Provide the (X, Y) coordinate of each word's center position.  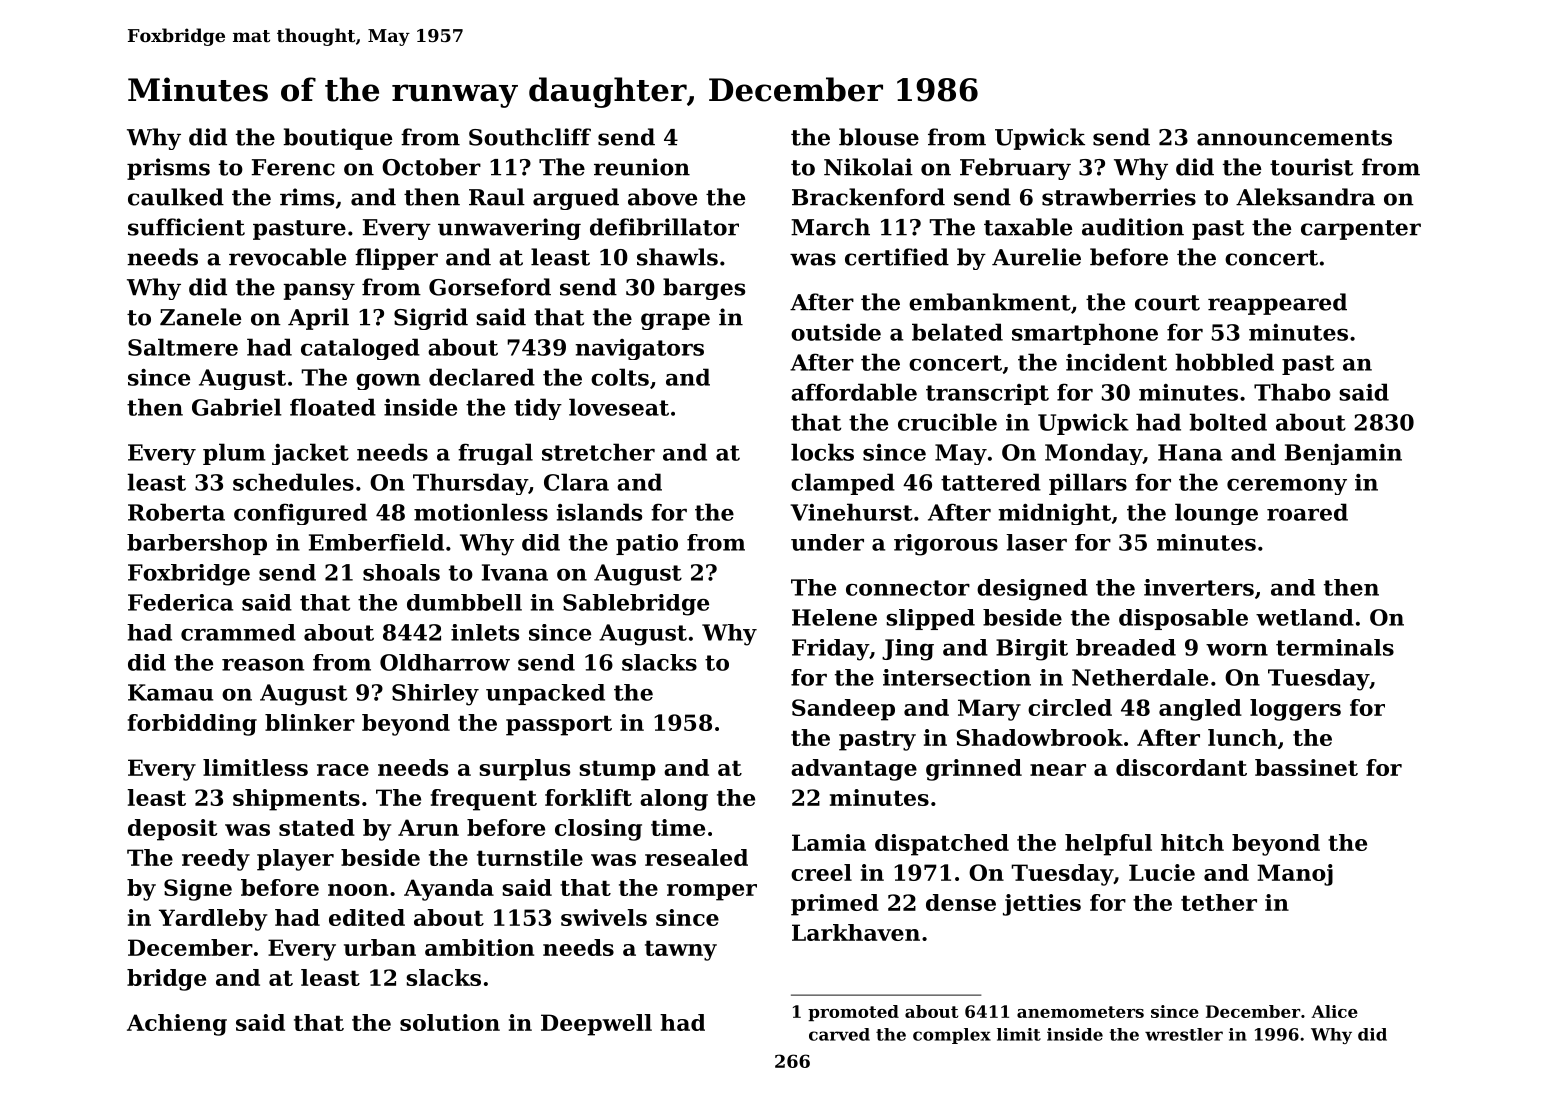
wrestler (1184, 1034)
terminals (1335, 647)
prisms (168, 169)
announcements (1294, 138)
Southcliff (530, 137)
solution (450, 1022)
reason (263, 665)
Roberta (176, 512)
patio (647, 544)
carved (839, 1034)
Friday (830, 650)
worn (1237, 650)
